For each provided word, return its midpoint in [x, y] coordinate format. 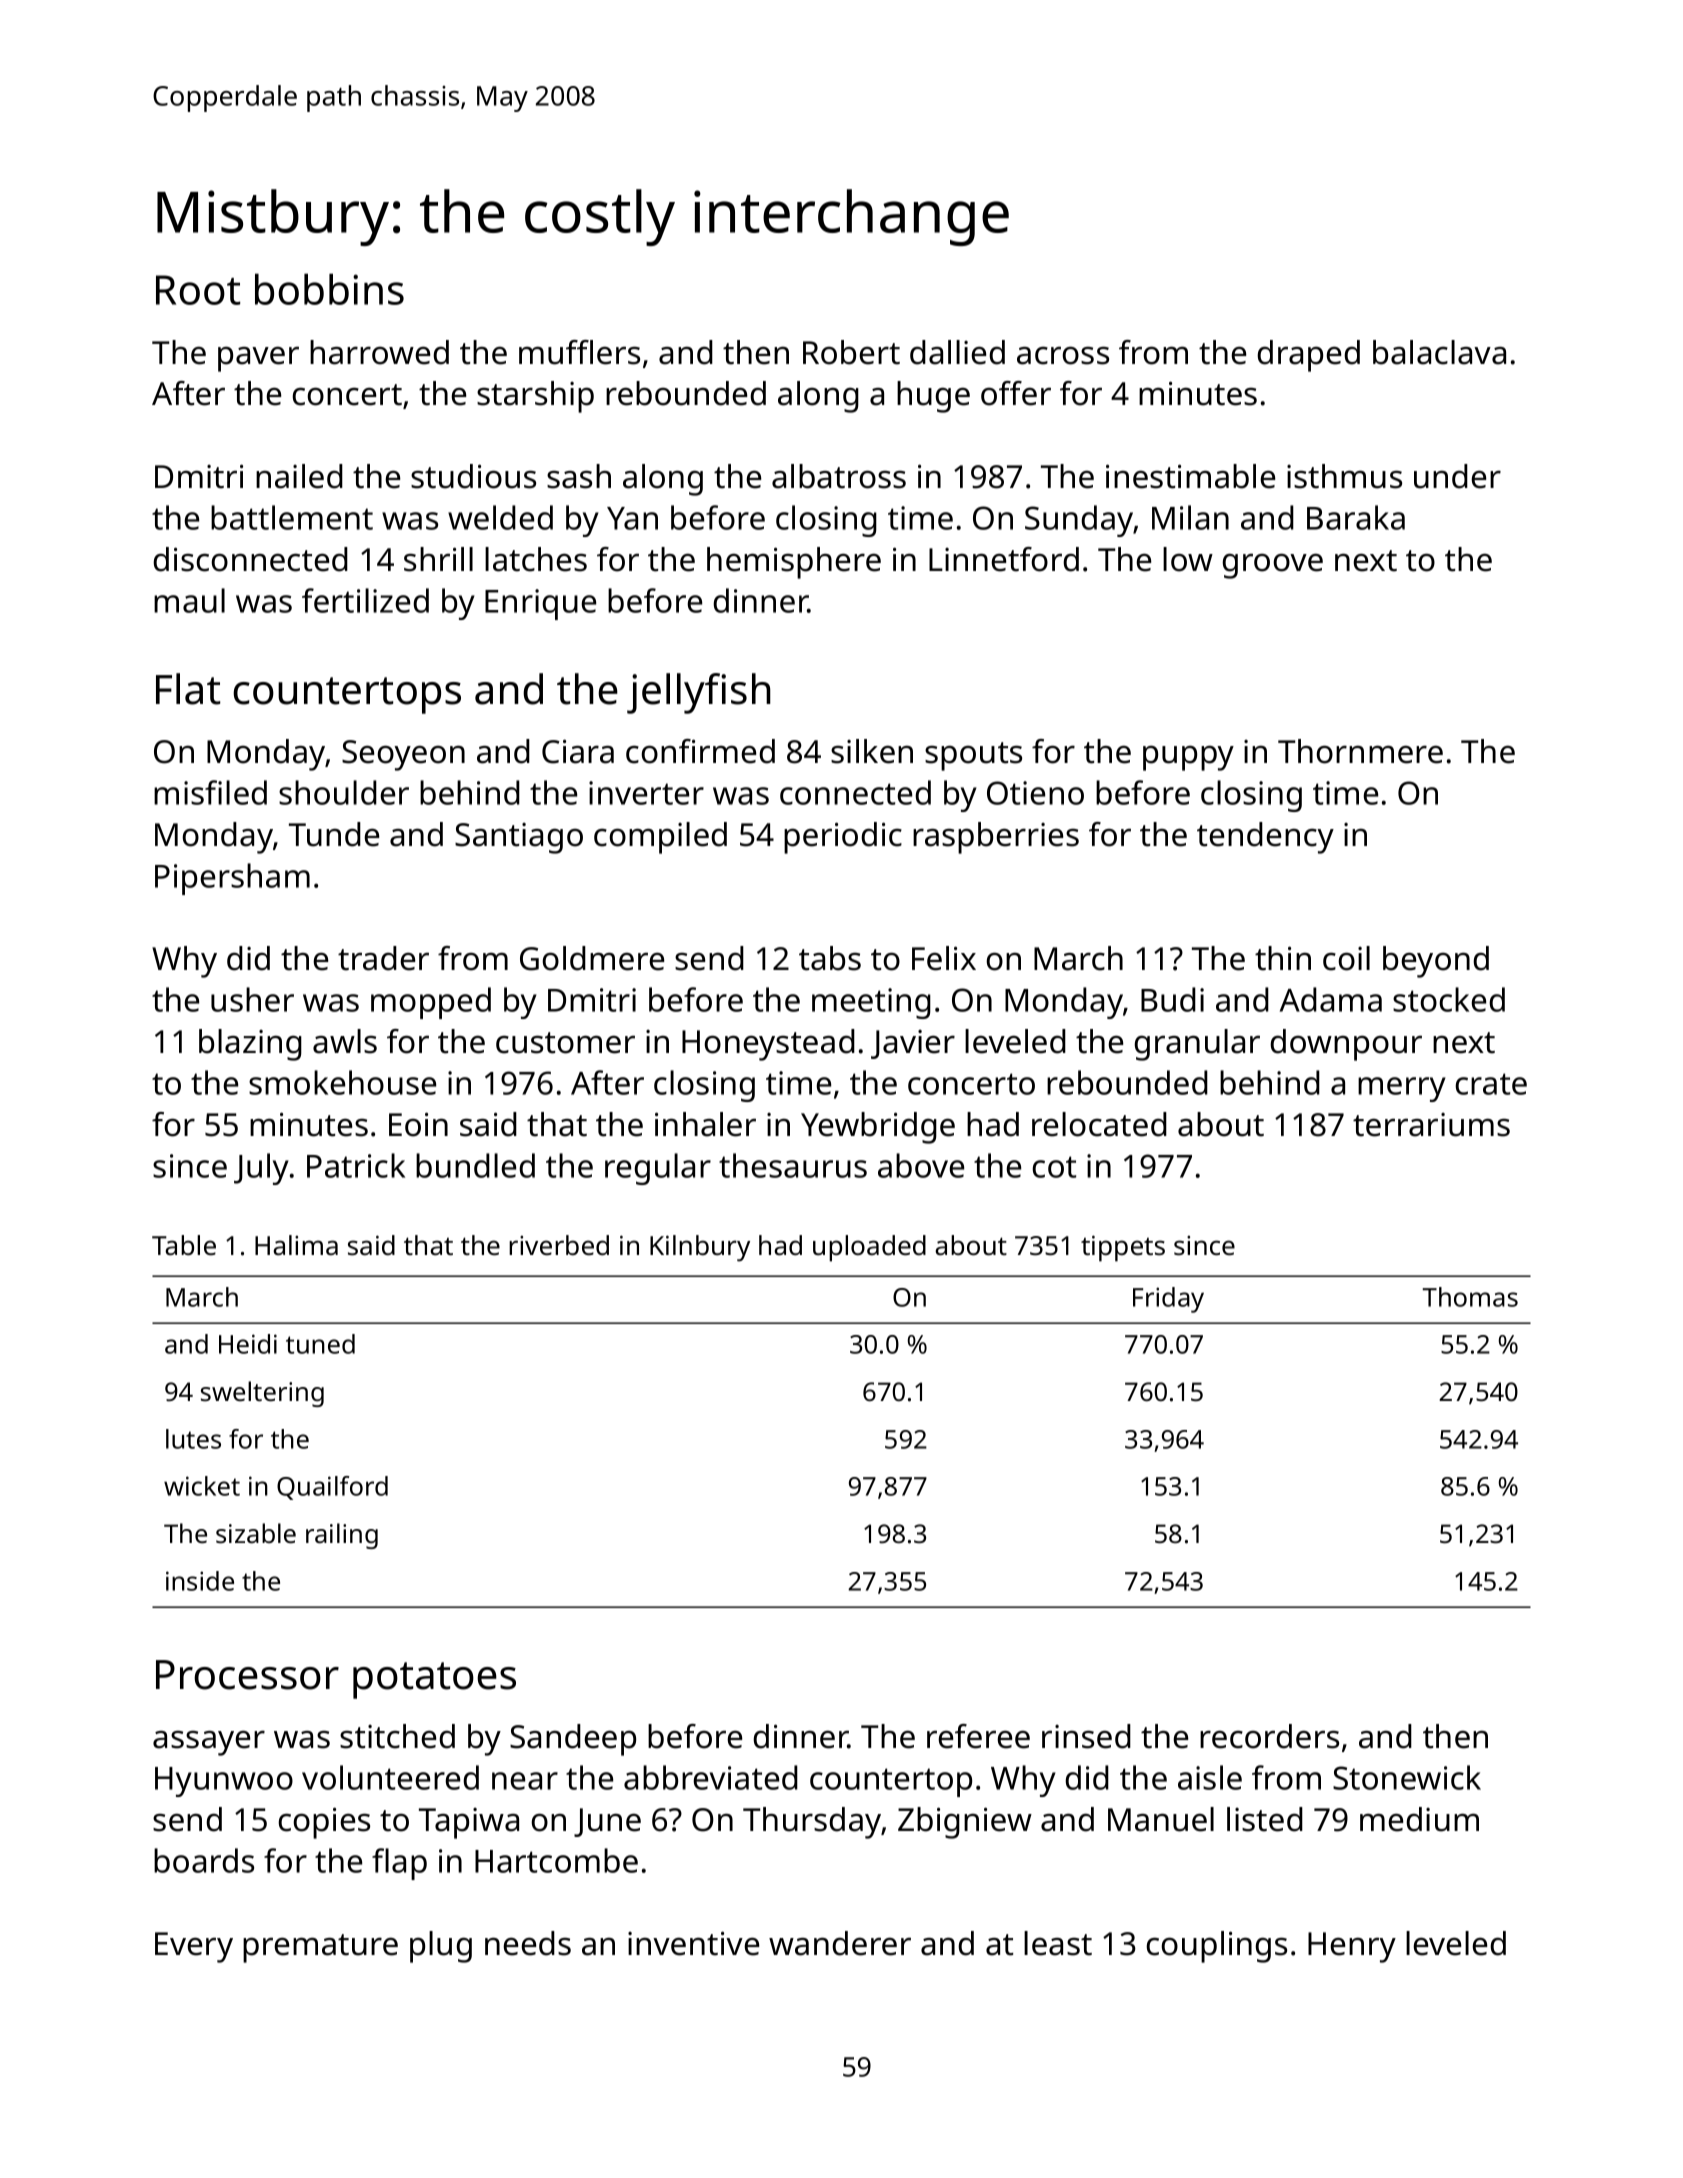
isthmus [1344, 476]
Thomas [1470, 1297]
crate [1491, 1084]
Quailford [332, 1488]
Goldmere [592, 958]
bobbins [329, 289]
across [1063, 355]
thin [1283, 958]
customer [565, 1043]
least [1058, 1943]
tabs [830, 958]
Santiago [519, 838]
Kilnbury [700, 1248]
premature [320, 1948]
